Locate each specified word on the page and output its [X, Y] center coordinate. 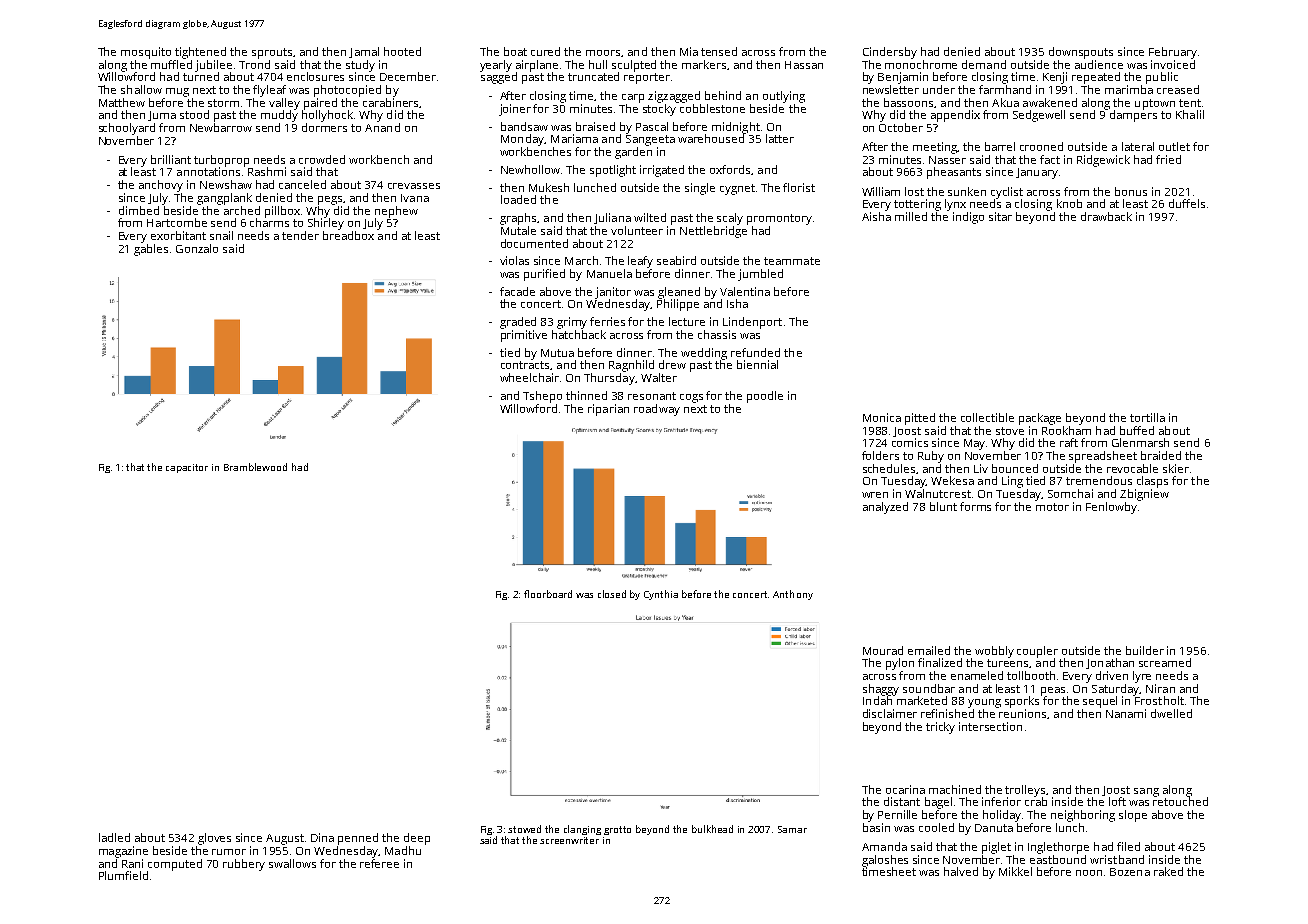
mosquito [146, 53]
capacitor [187, 468]
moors [603, 53]
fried [1168, 159]
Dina [322, 837]
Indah [877, 700]
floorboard [548, 594]
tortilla [1147, 417]
